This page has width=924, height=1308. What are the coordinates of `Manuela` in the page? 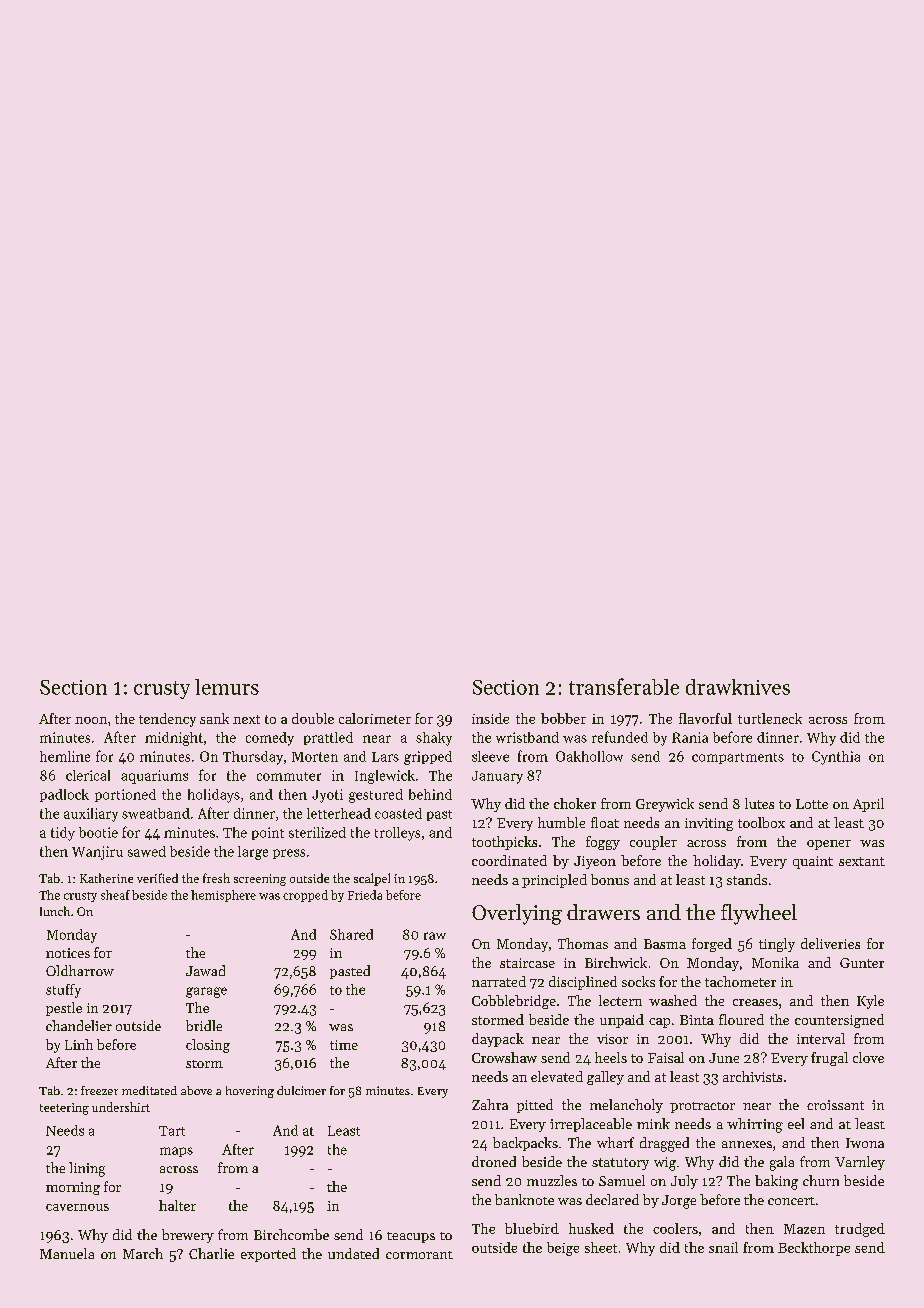 It's located at (67, 1253).
